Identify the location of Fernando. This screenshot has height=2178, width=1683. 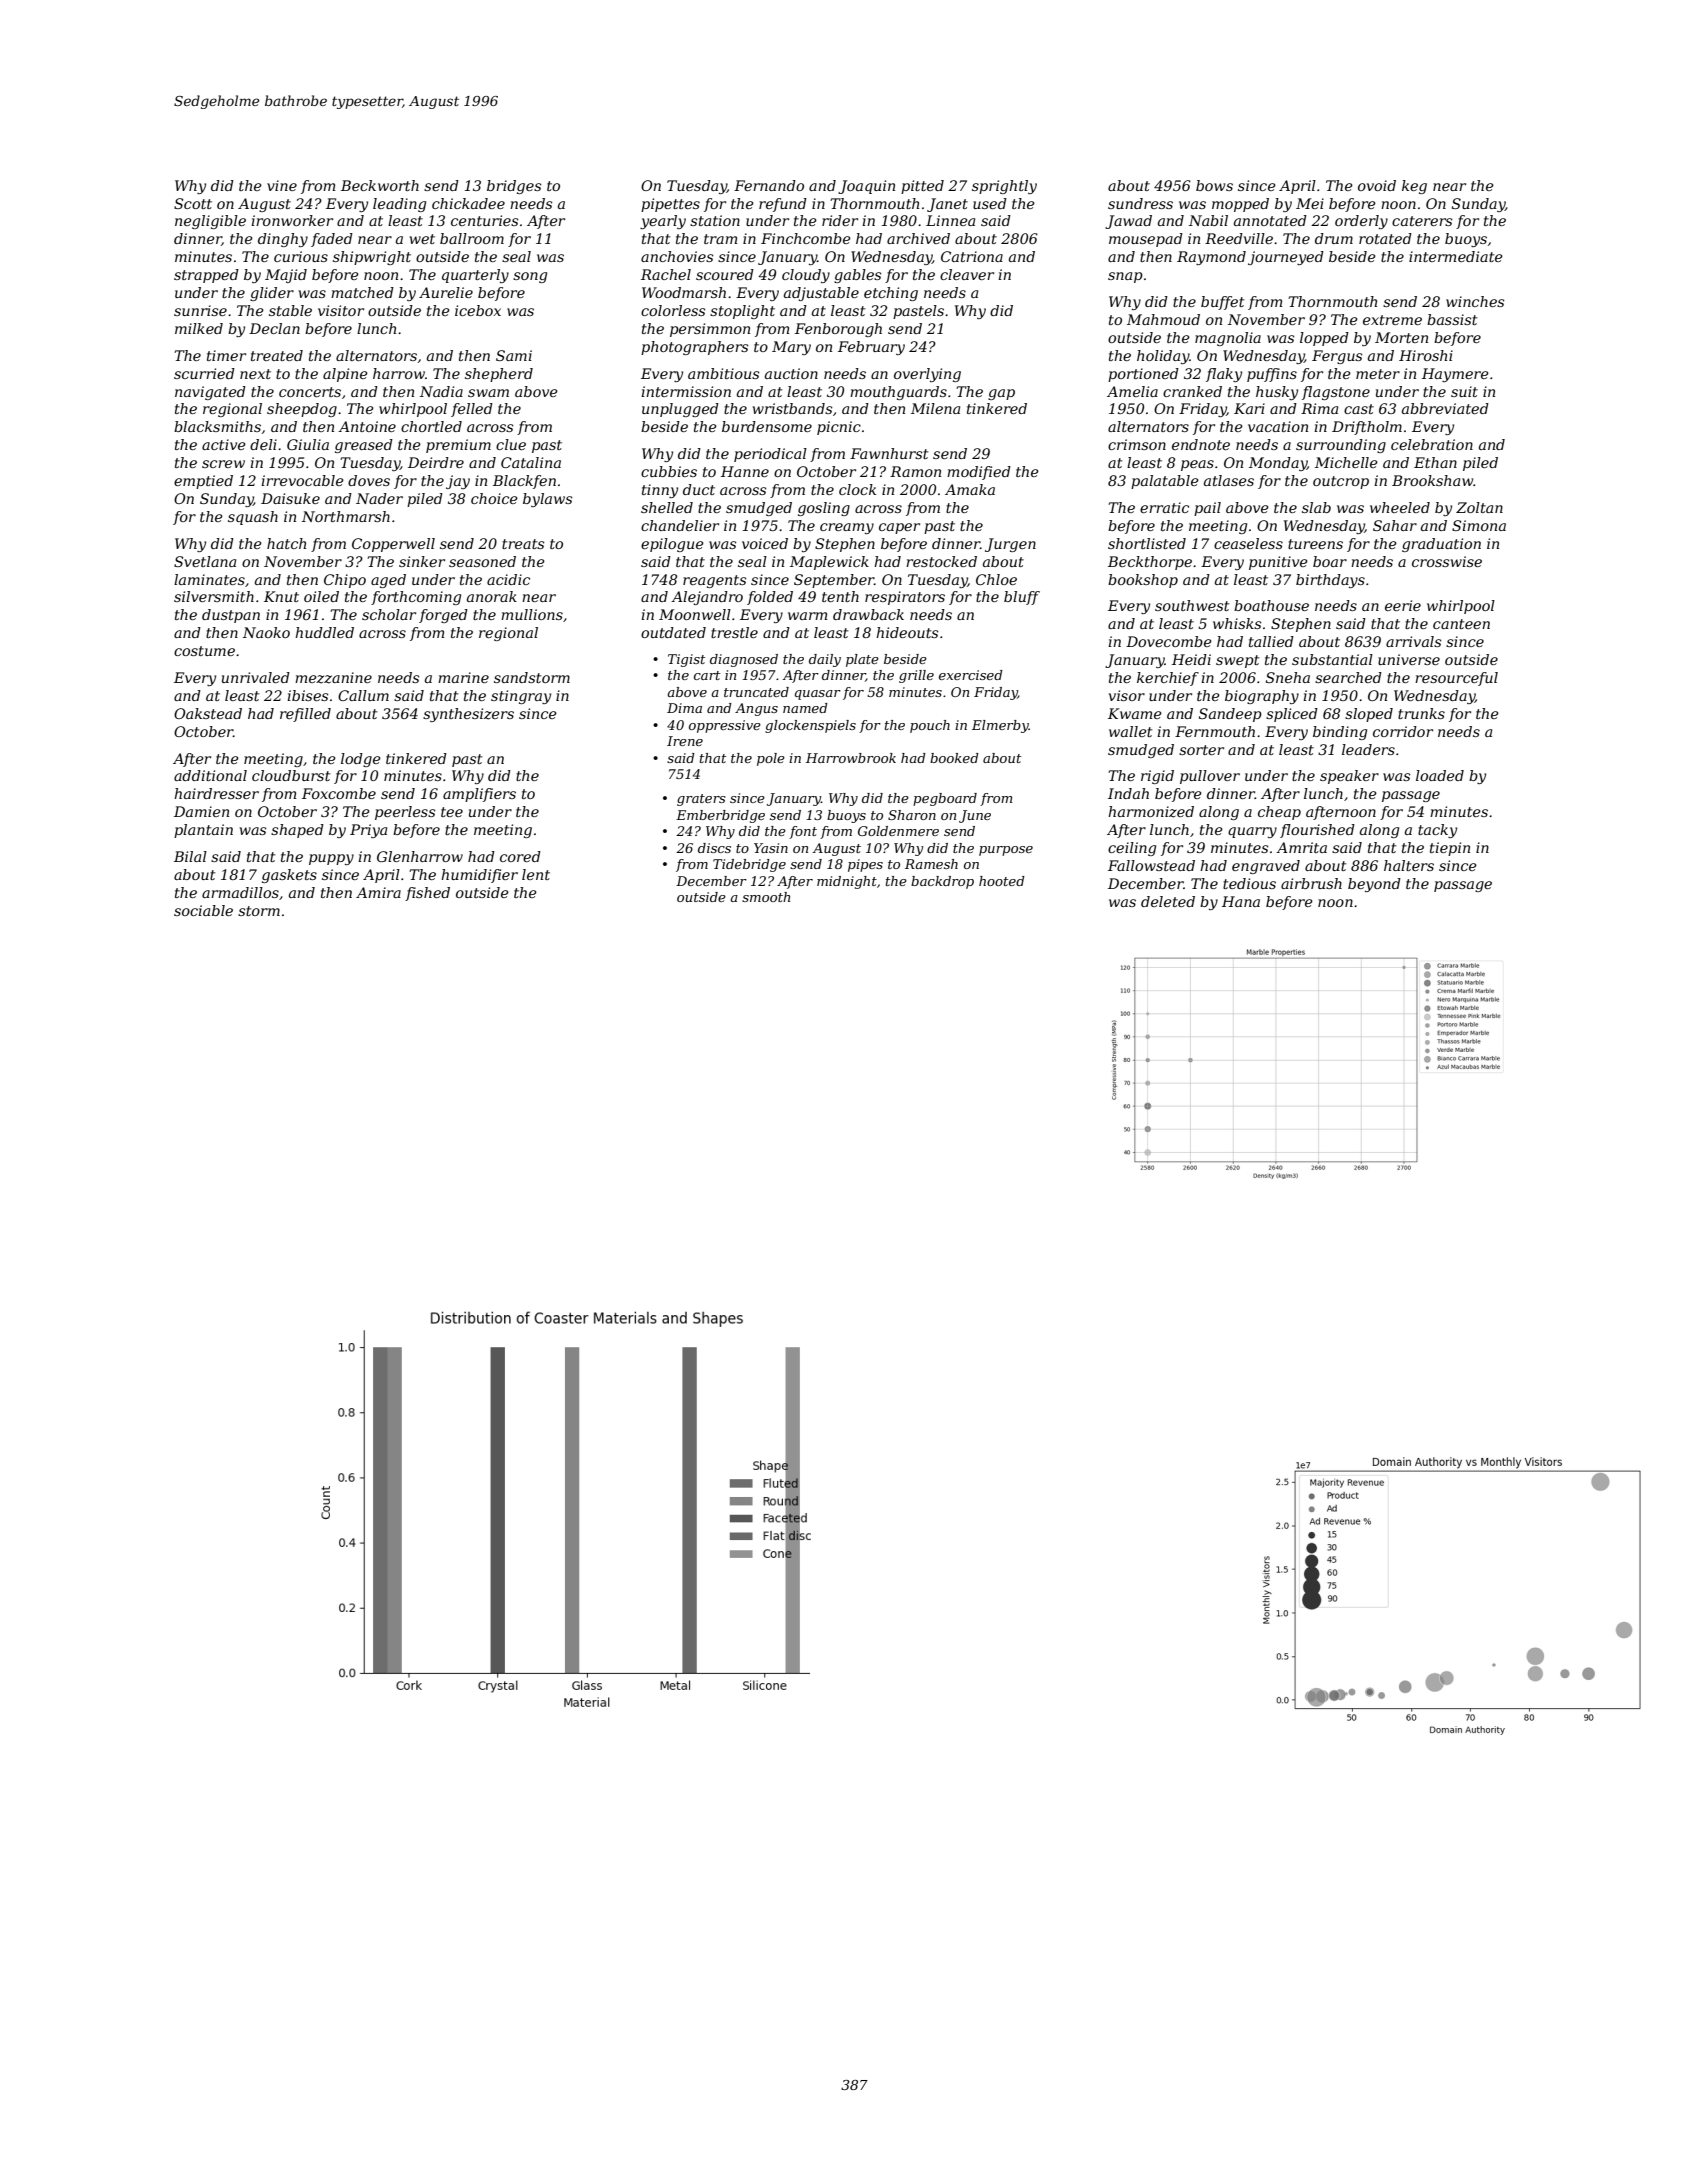
(769, 185).
